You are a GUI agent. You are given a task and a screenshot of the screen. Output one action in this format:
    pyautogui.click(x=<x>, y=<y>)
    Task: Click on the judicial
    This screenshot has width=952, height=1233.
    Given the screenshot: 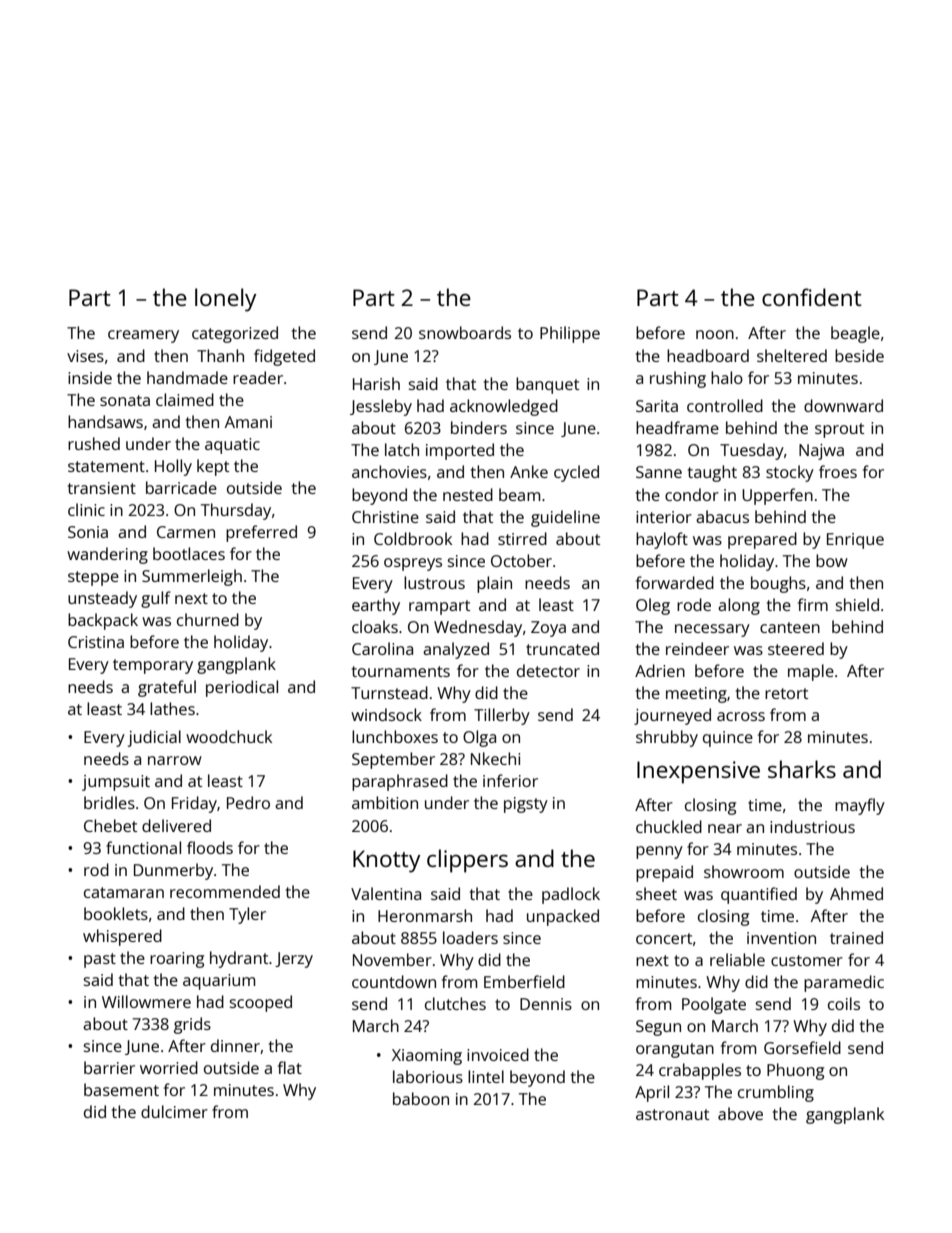 What is the action you would take?
    pyautogui.click(x=154, y=738)
